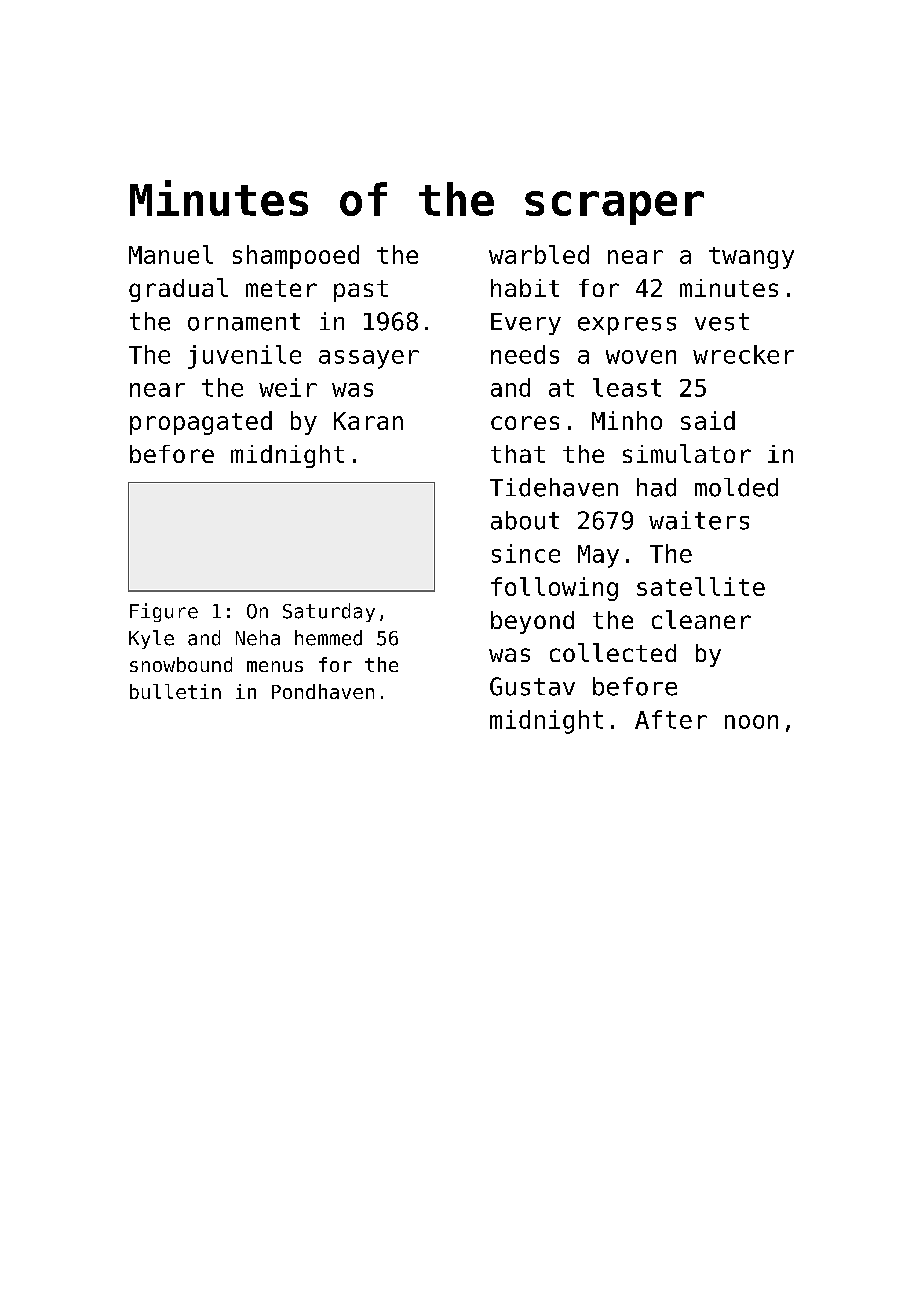 The image size is (924, 1311). Describe the element at coordinates (361, 291) in the page. I see `past` at that location.
